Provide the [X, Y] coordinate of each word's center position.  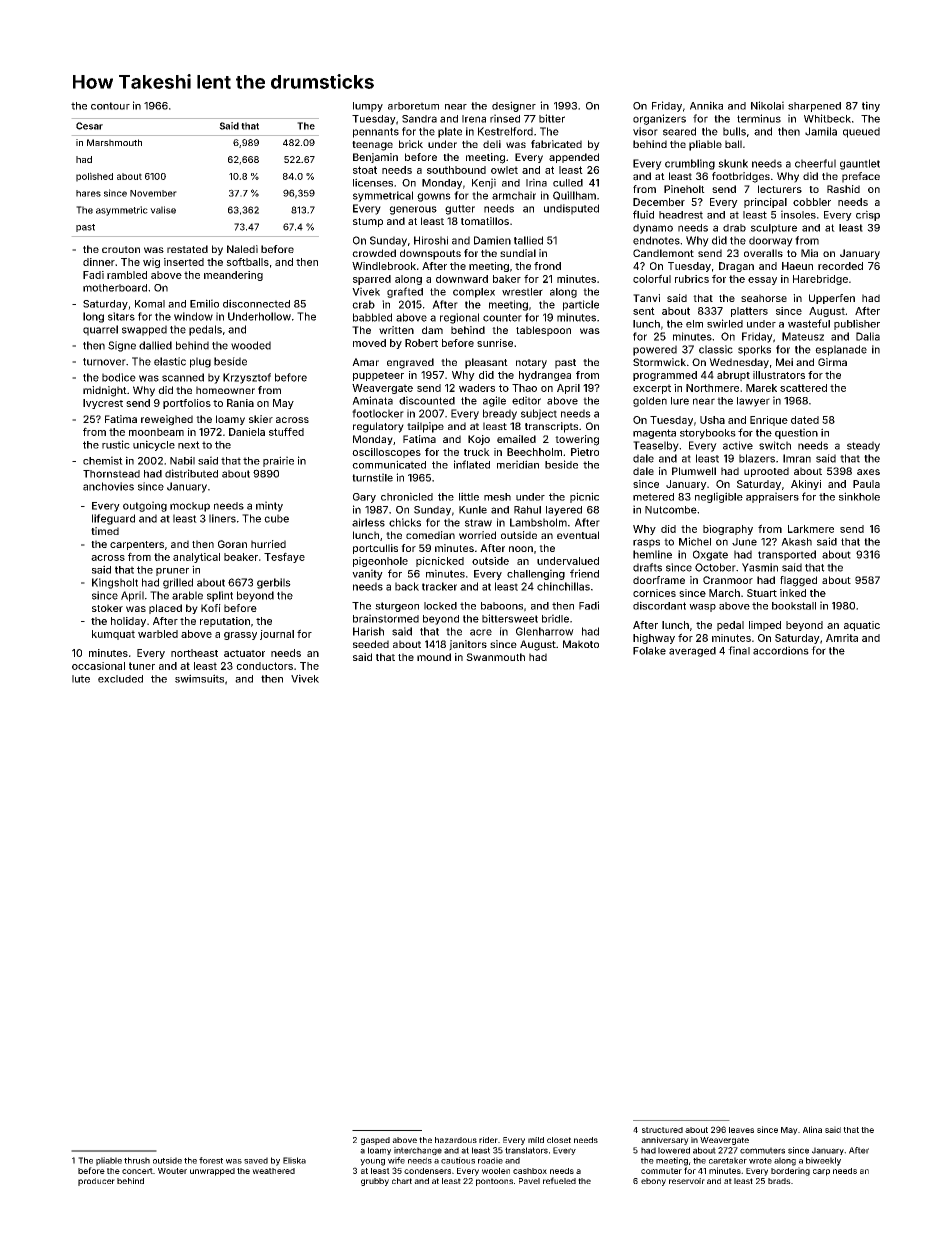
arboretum [413, 106]
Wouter [172, 1171]
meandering [233, 276]
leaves [741, 1130]
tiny [871, 106]
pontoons [494, 1182]
